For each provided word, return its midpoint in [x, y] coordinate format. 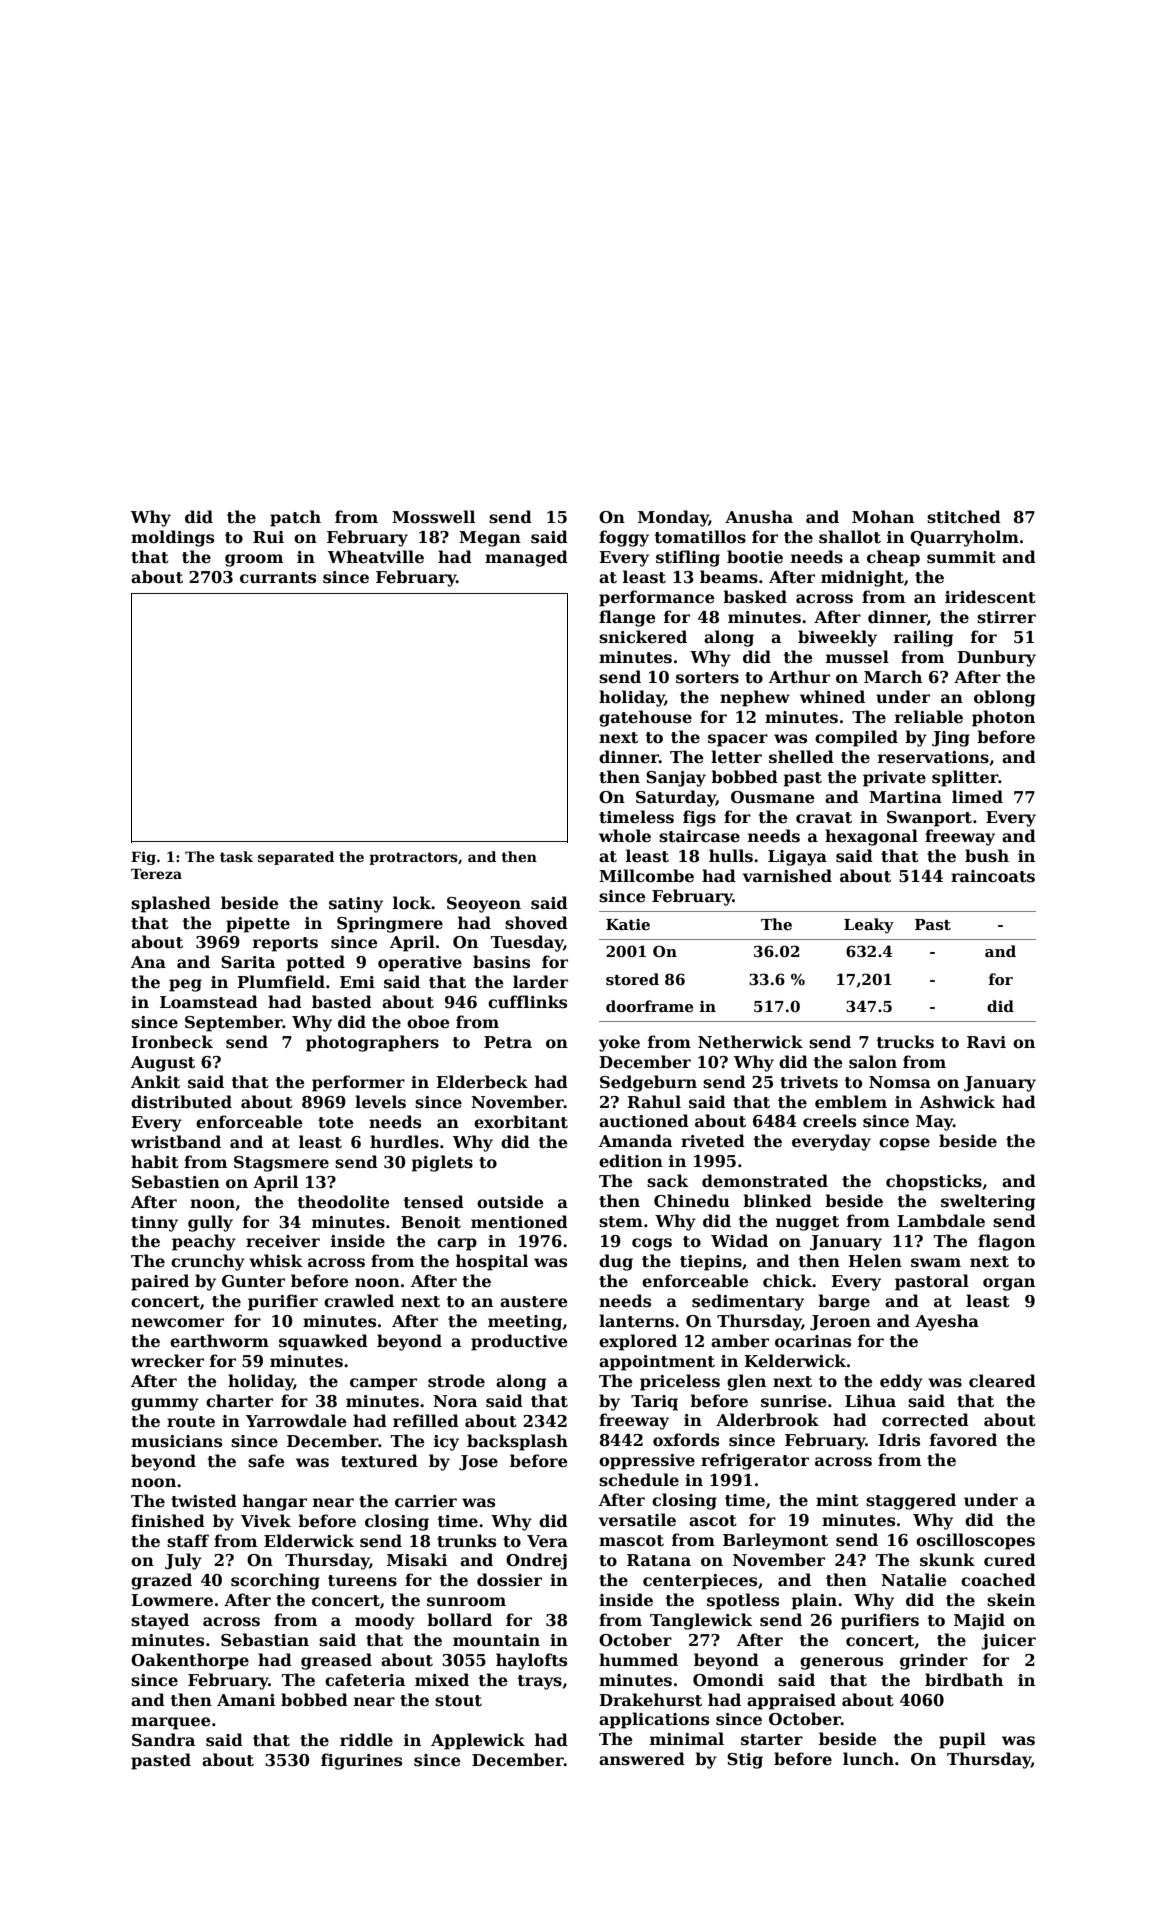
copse [904, 1144]
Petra [508, 1042]
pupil [962, 1740]
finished [168, 1521]
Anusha [759, 517]
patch [295, 518]
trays [540, 1682]
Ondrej [536, 1561]
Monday [673, 518]
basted [342, 1002]
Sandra [163, 1739]
